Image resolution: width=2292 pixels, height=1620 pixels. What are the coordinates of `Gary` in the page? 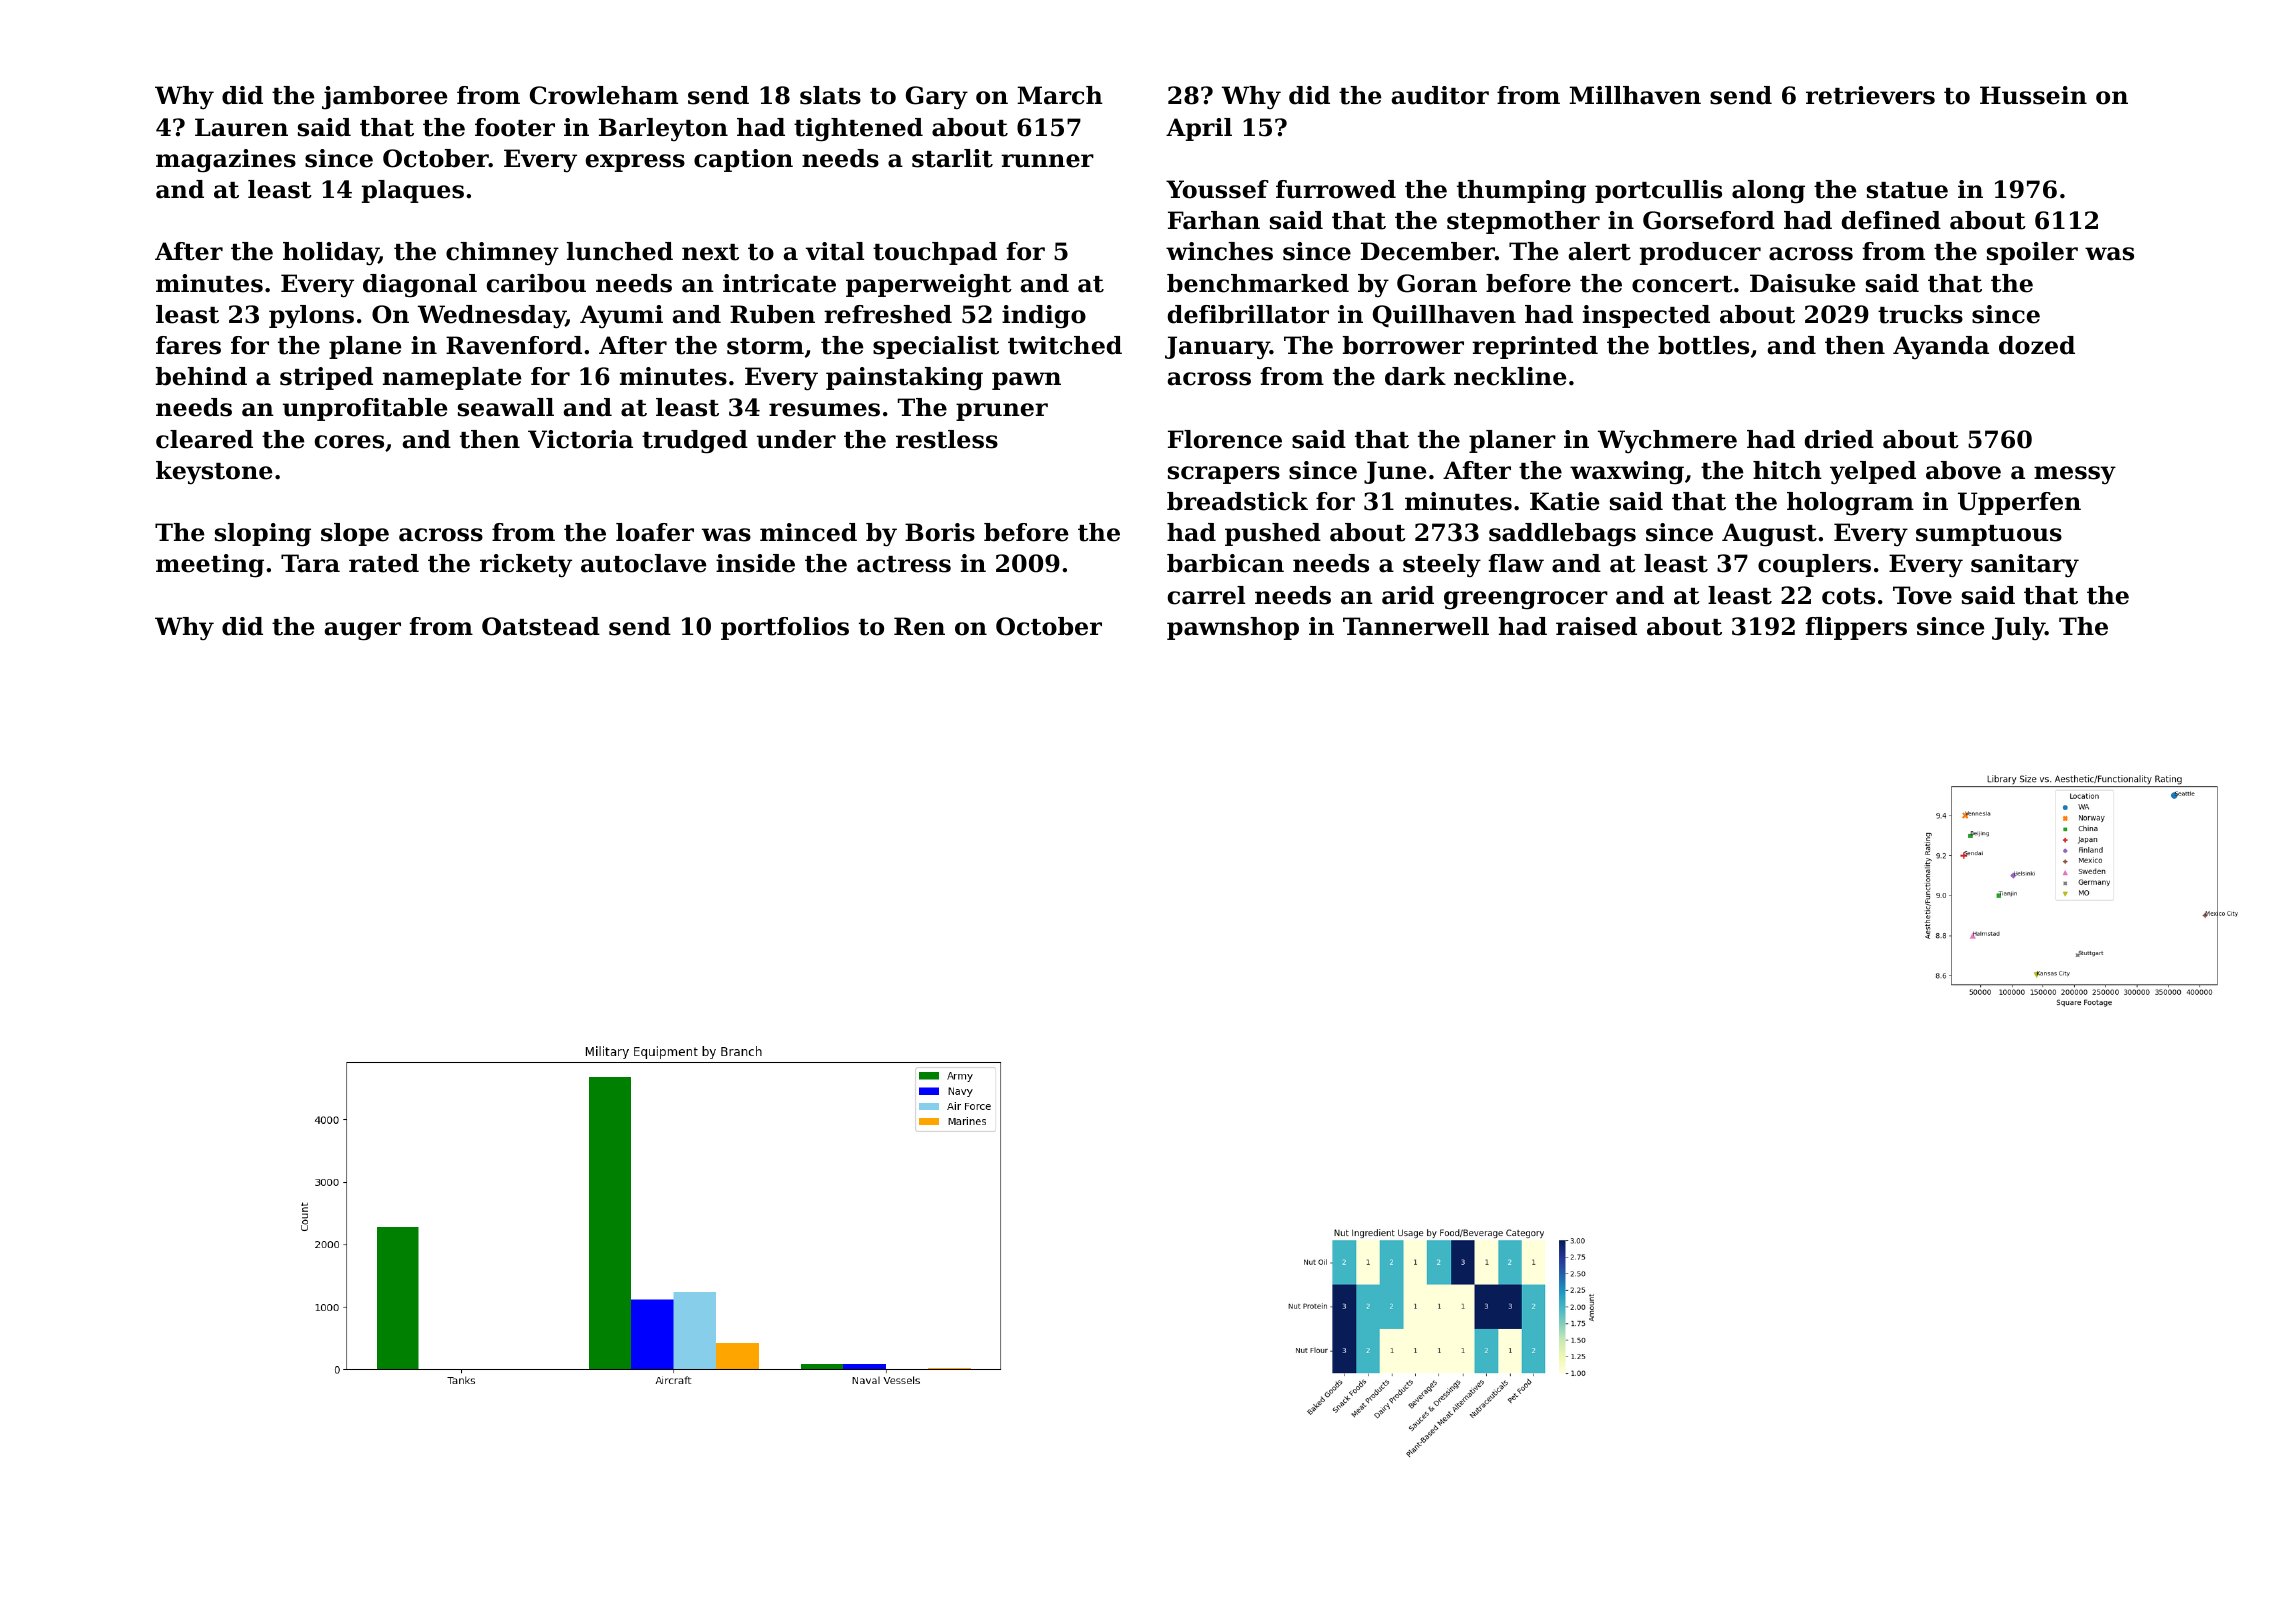 It's located at (937, 97).
